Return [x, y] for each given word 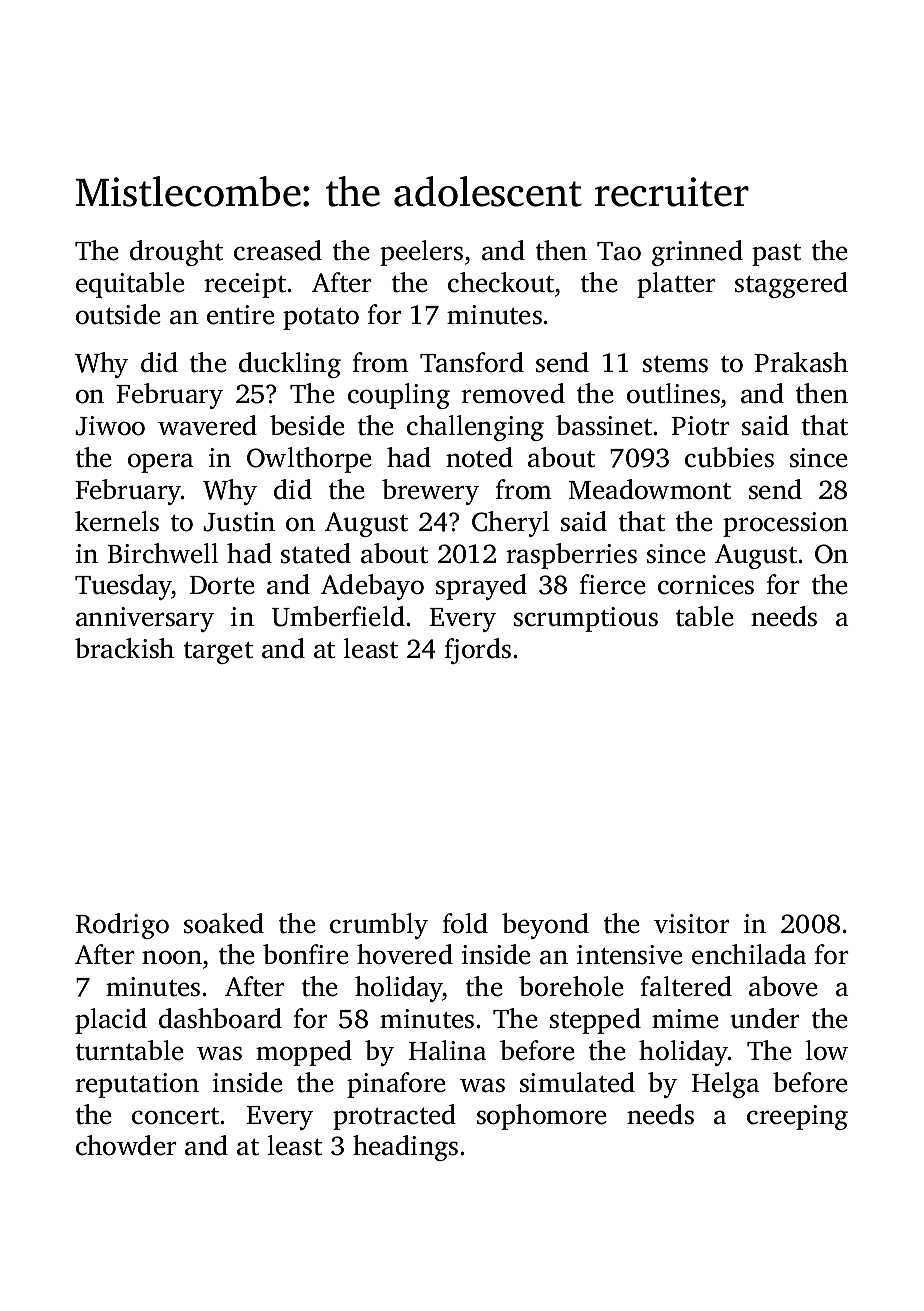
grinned [697, 253]
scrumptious [586, 619]
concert [176, 1116]
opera [161, 463]
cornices [706, 585]
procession [785, 524]
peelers [421, 253]
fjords [478, 651]
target [218, 652]
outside [118, 314]
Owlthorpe [309, 460]
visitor [692, 924]
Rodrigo [122, 926]
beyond [545, 926]
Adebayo [372, 587]
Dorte [222, 585]
